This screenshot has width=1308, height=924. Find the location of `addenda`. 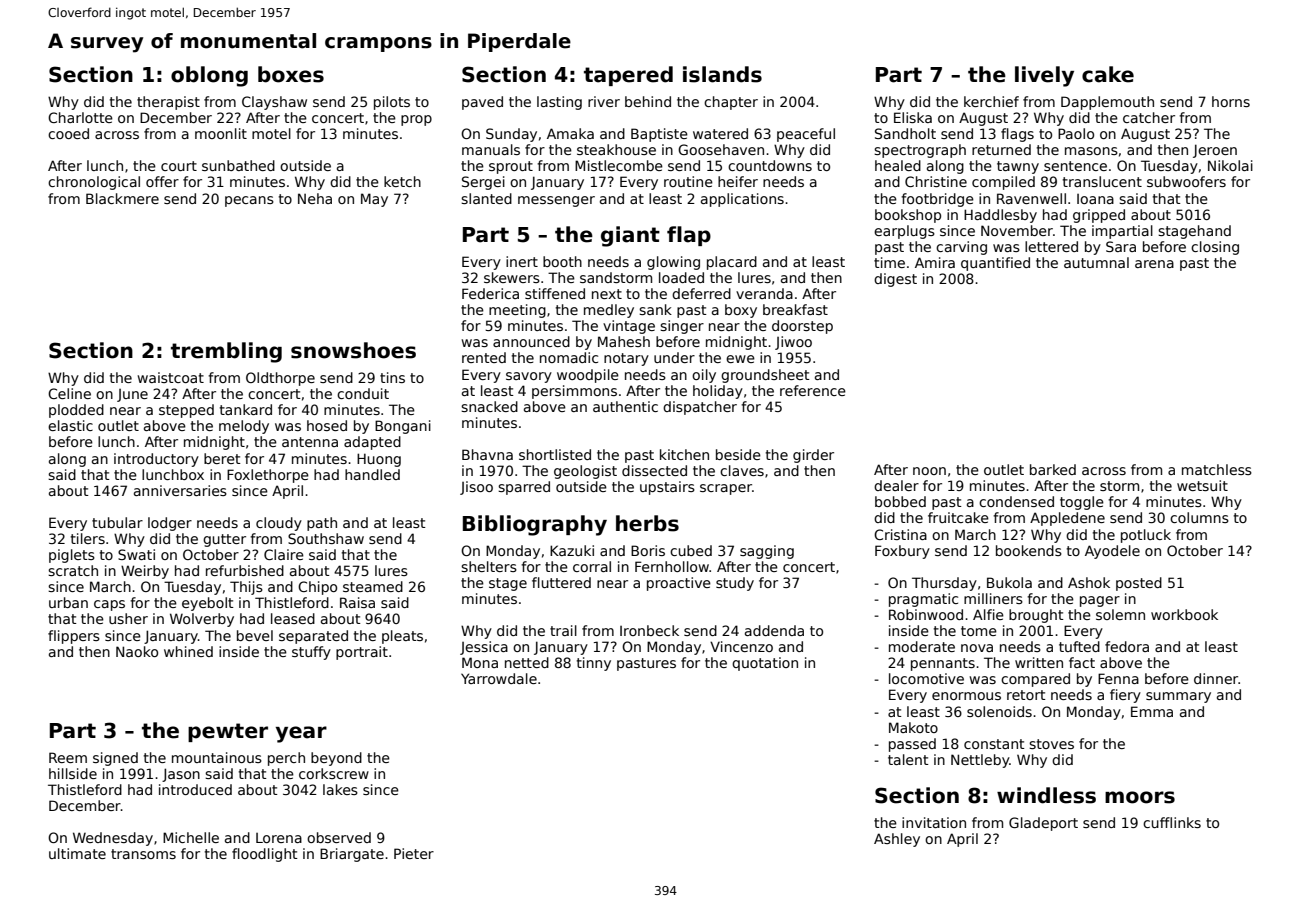

addenda is located at coordinates (774, 630).
